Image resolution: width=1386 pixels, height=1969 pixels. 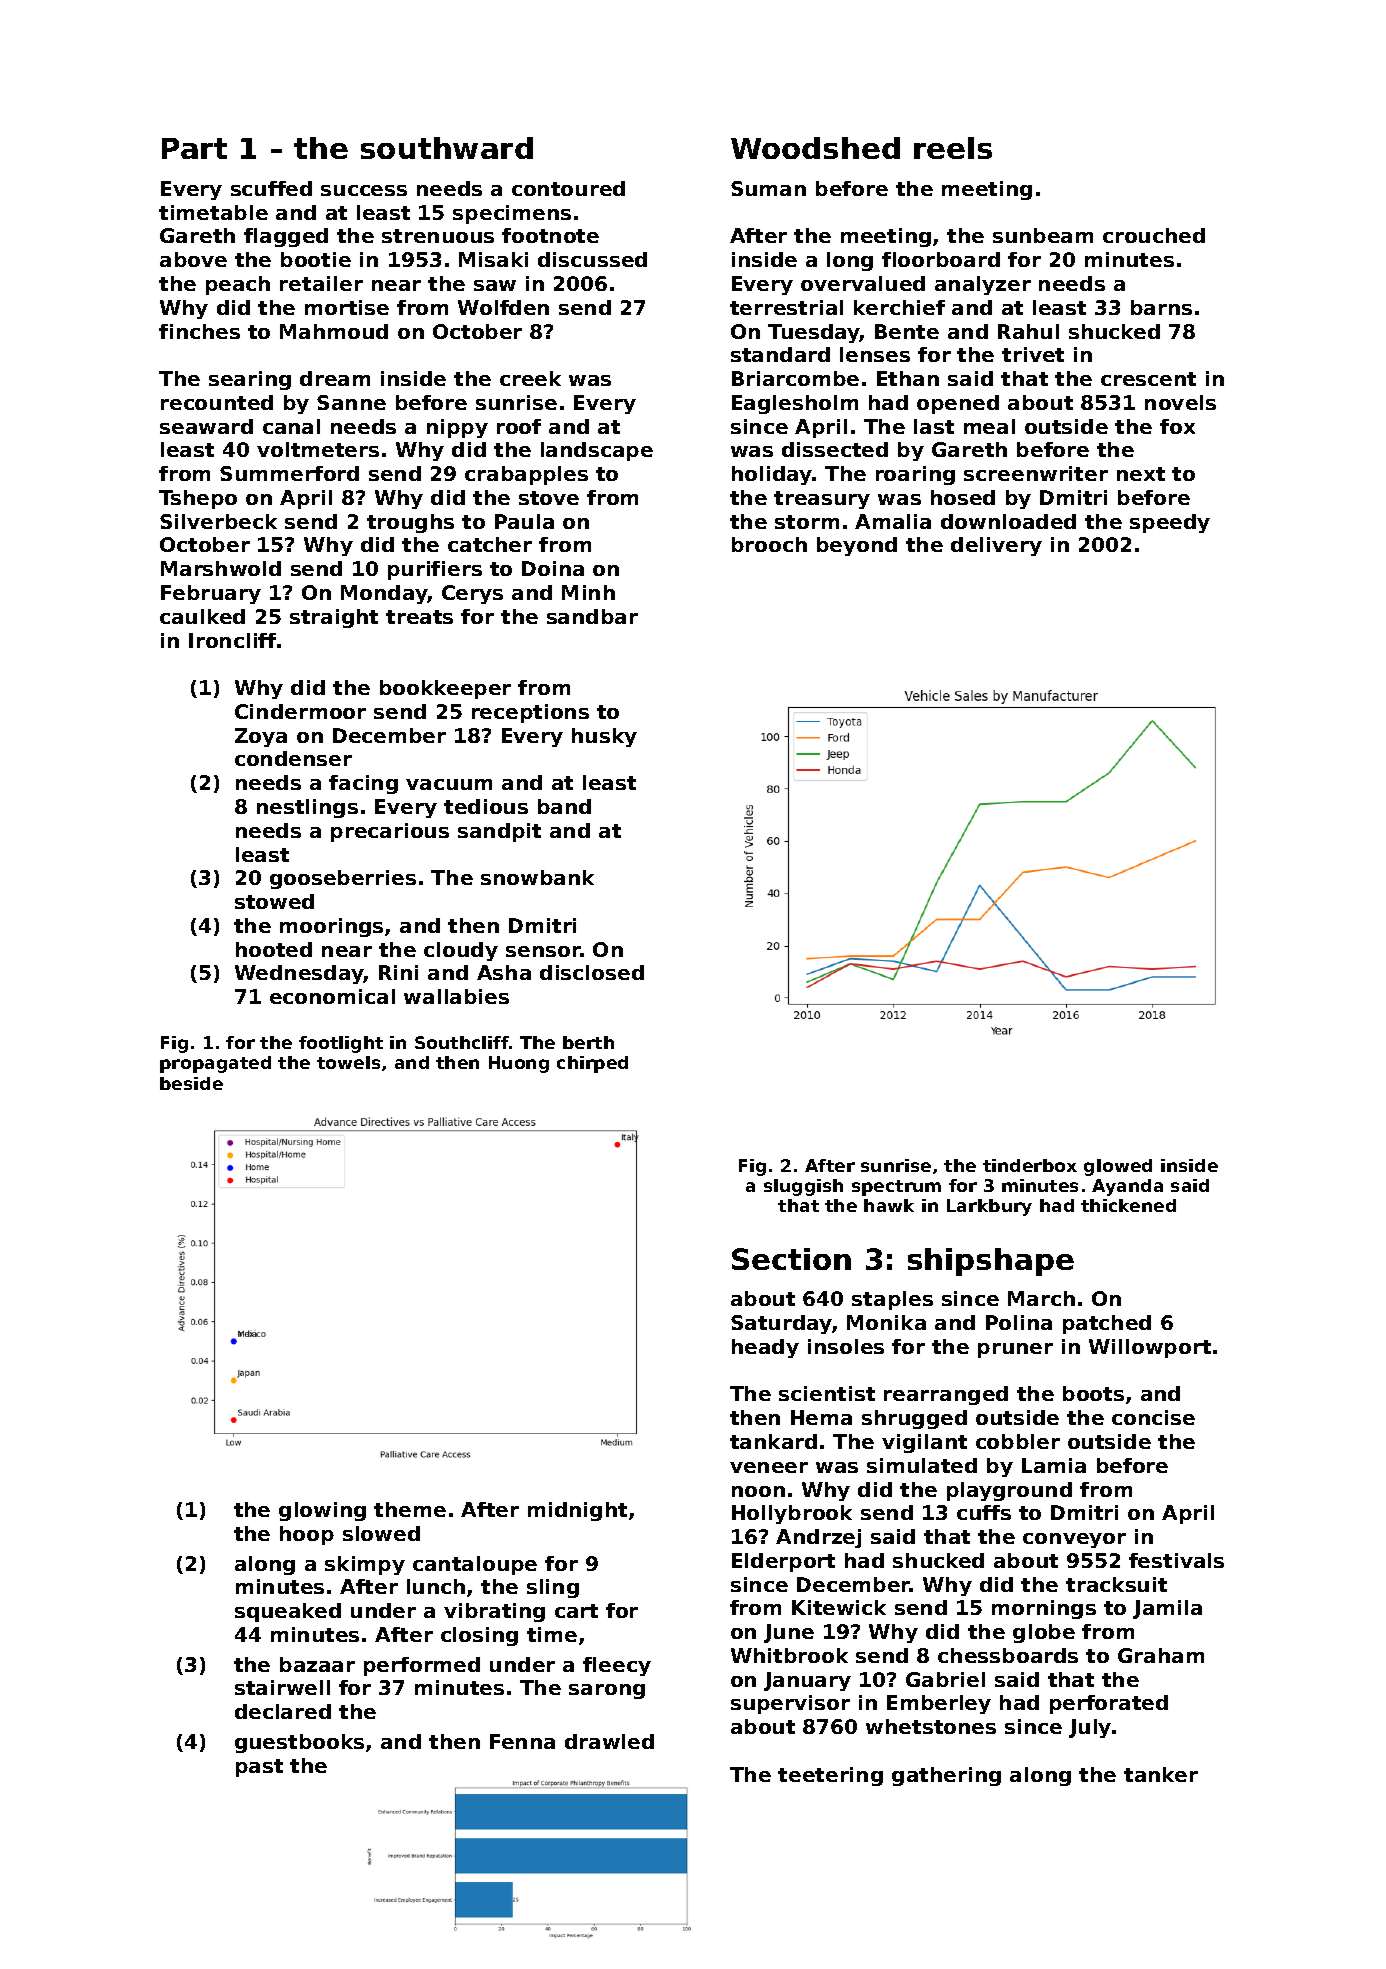 I want to click on floorboard, so click(x=941, y=259).
